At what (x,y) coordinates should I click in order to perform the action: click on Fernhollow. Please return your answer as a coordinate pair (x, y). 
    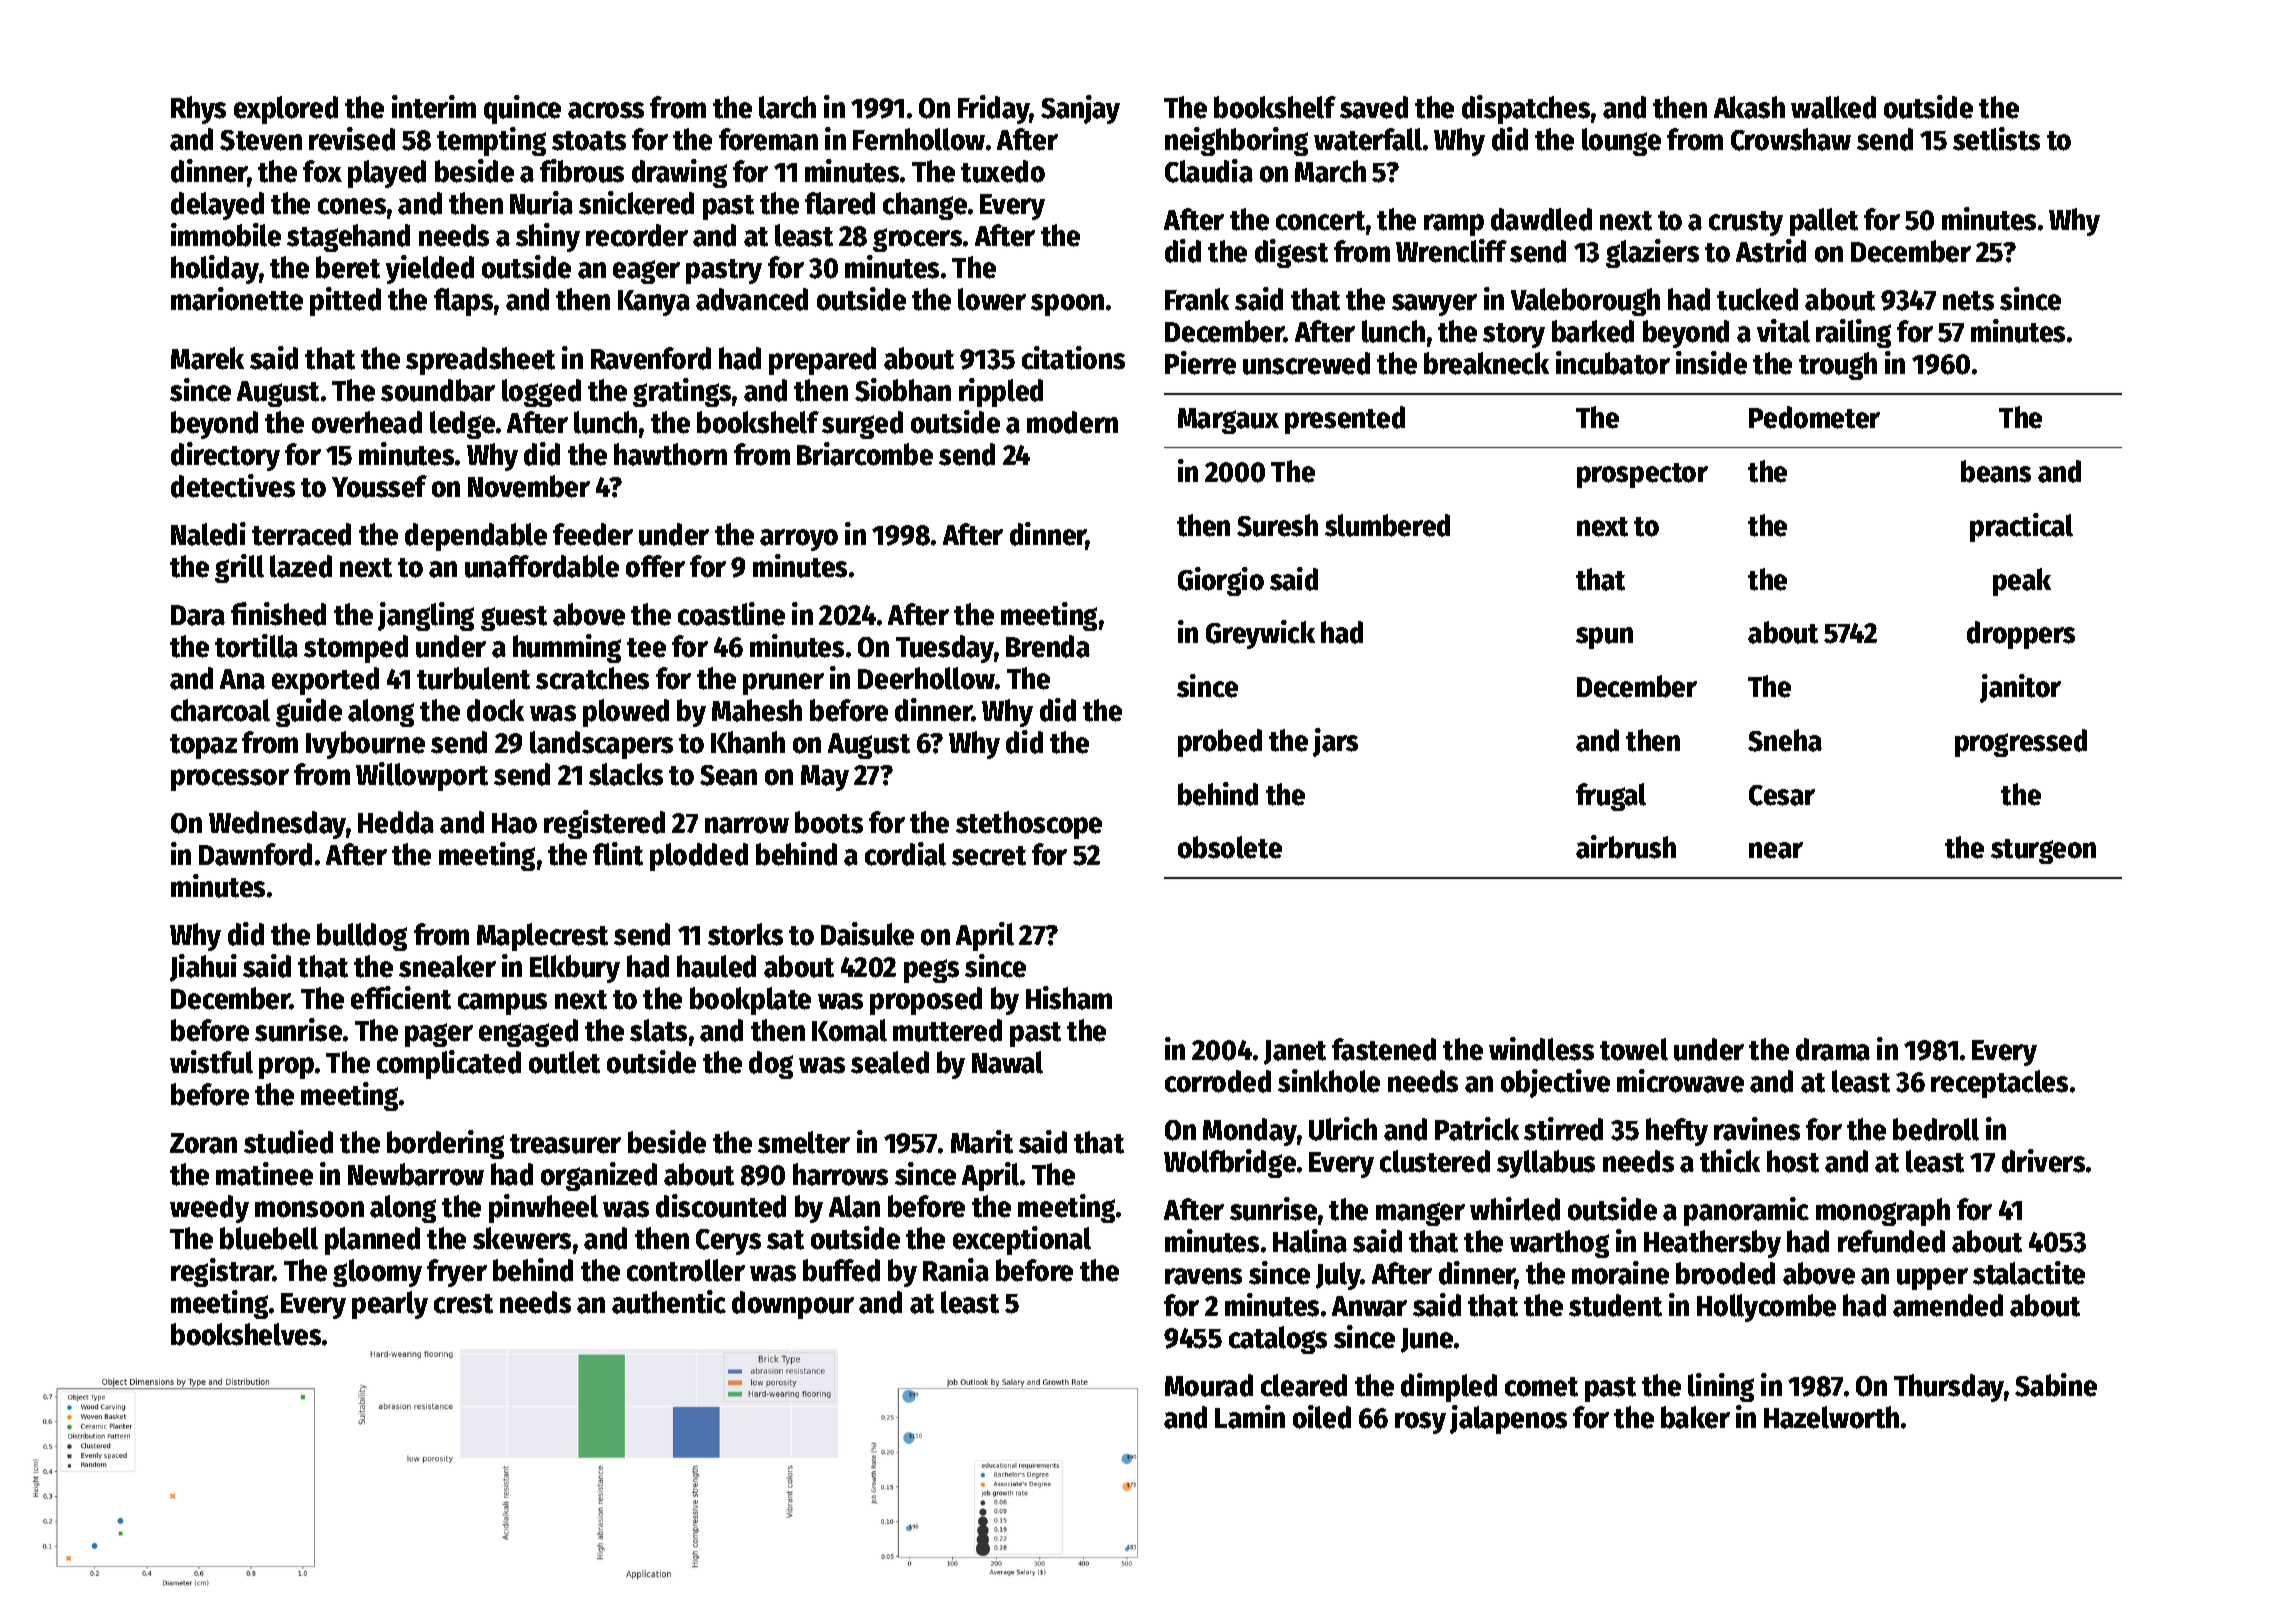
    Looking at the image, I should click on (919, 139).
